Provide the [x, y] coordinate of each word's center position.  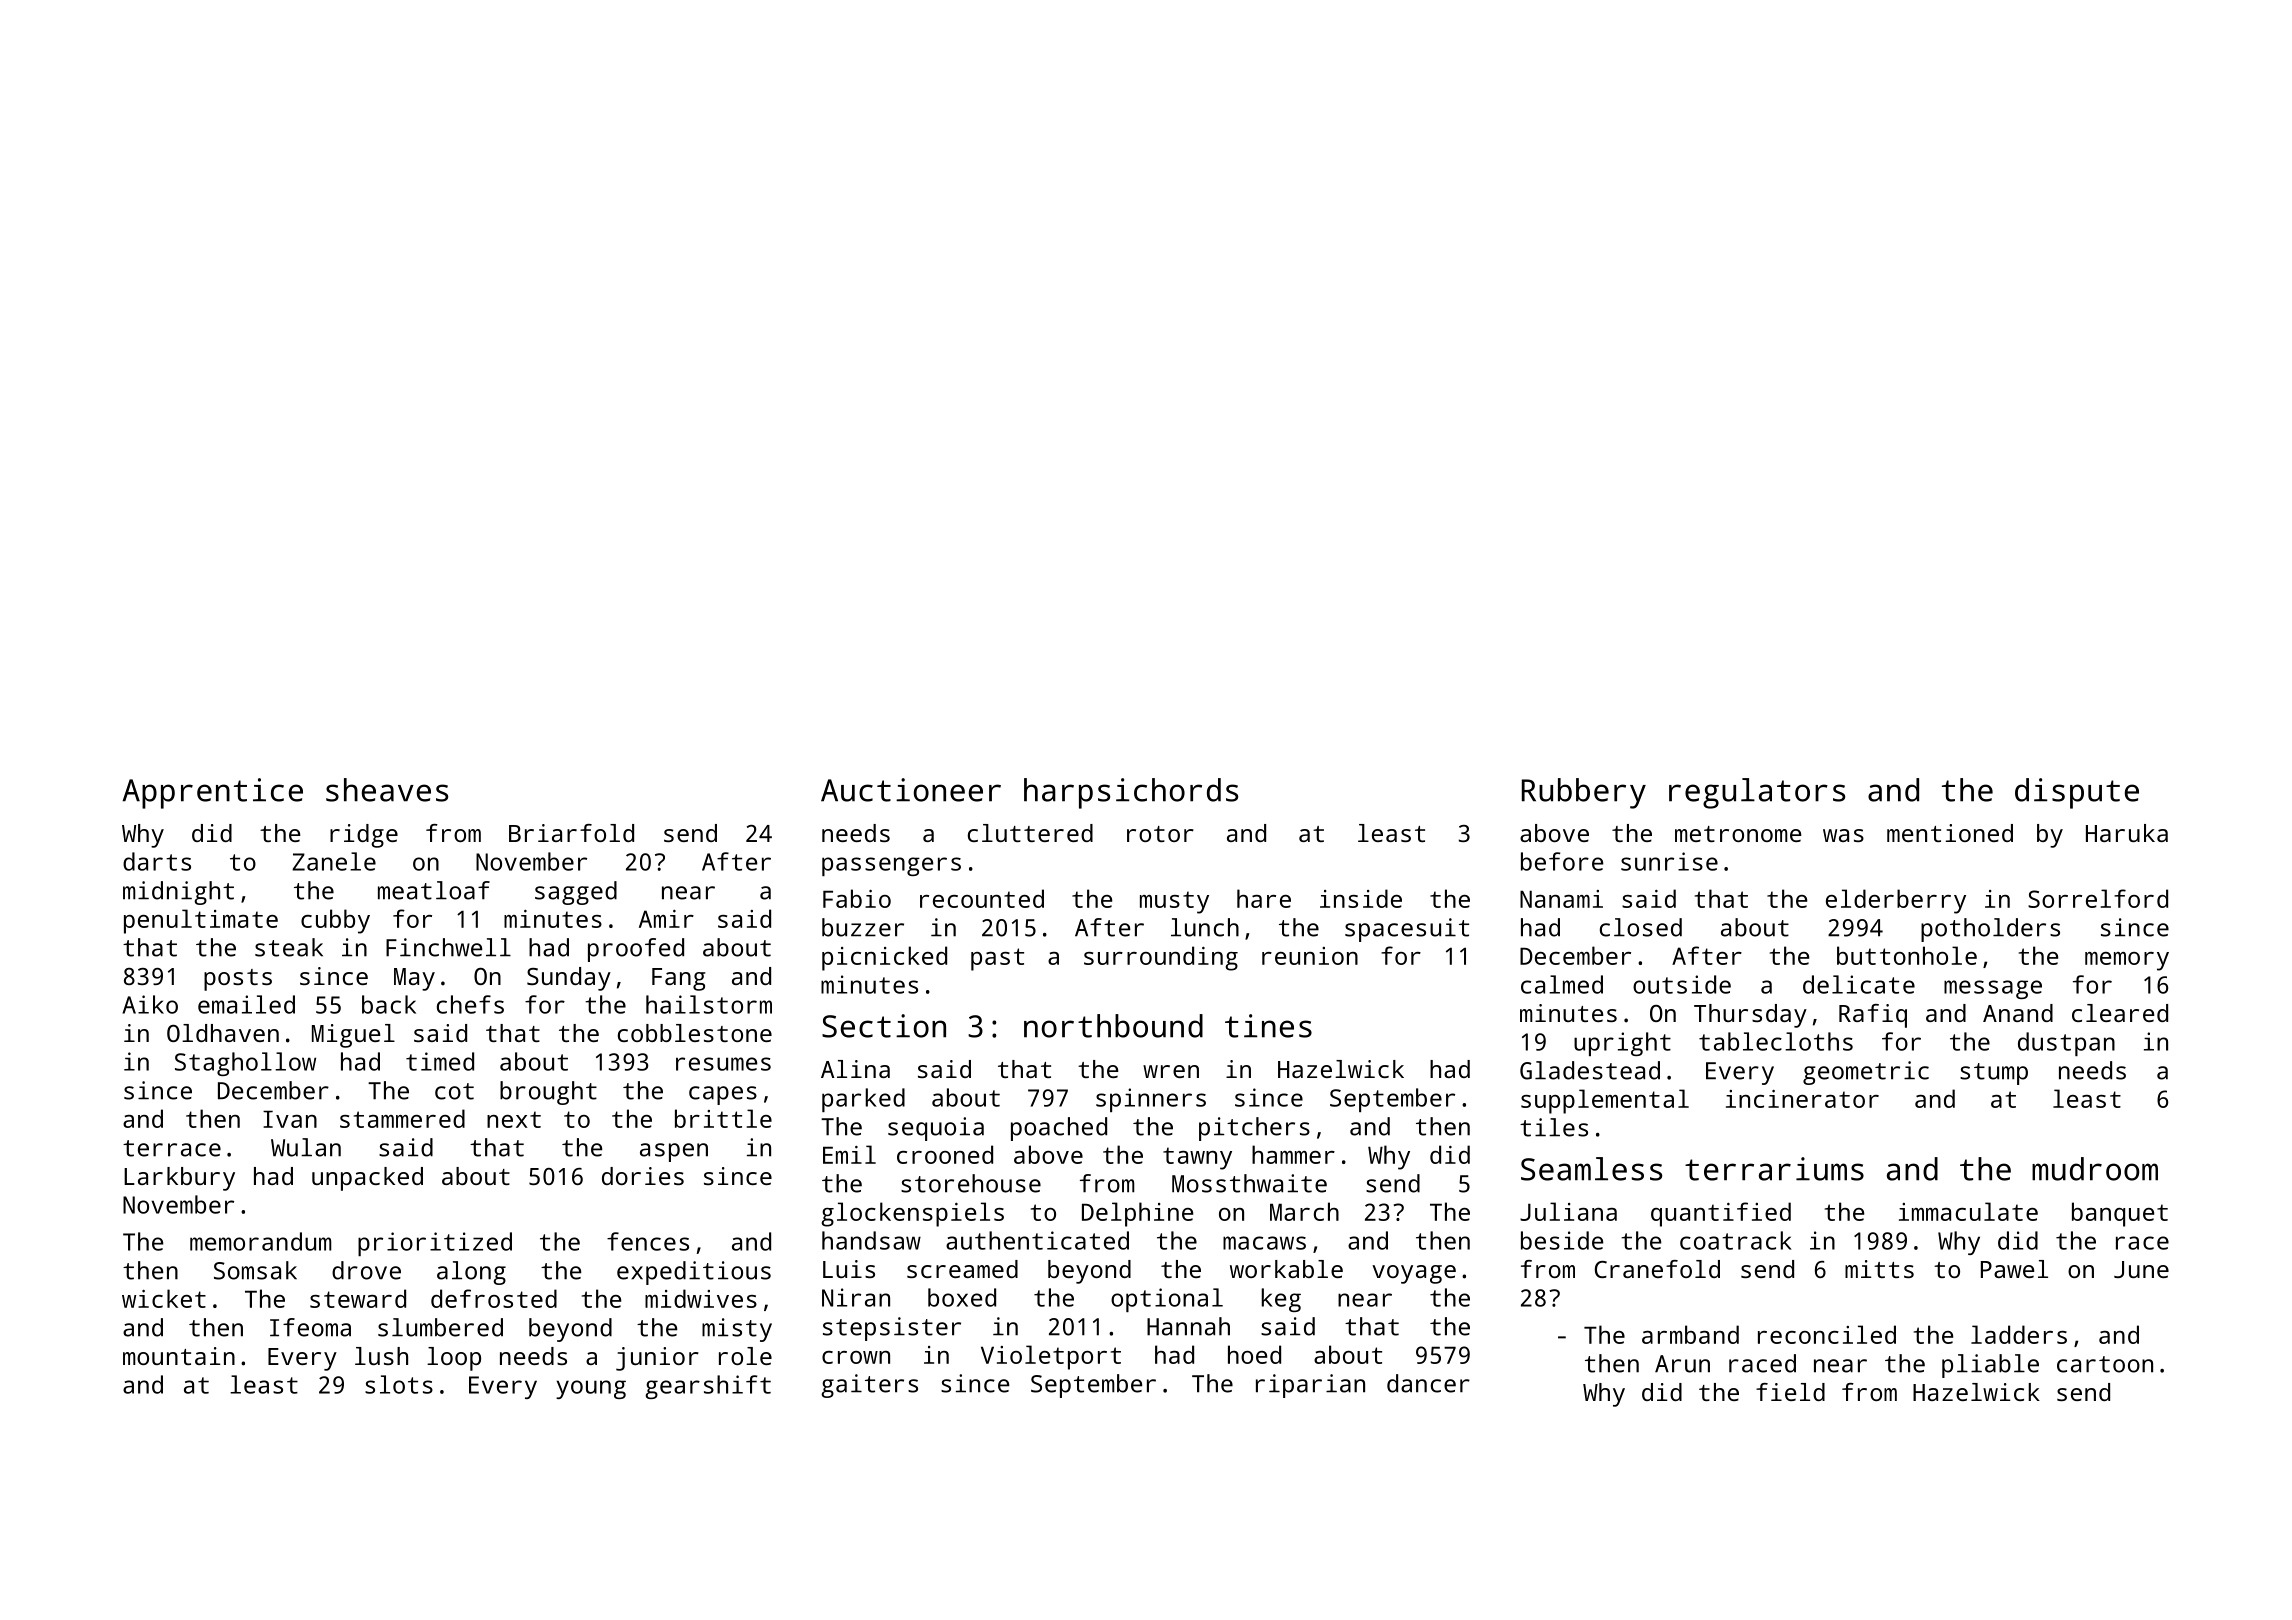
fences [648, 1241]
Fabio [857, 898]
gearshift [708, 1387]
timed [440, 1061]
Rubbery [1584, 793]
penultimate [201, 921]
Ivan [290, 1119]
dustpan [2066, 1044]
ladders [2019, 1334]
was [1843, 835]
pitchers [1254, 1129]
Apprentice [212, 793]
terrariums [1774, 1169]
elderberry [1896, 901]
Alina [855, 1069]
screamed [962, 1269]
